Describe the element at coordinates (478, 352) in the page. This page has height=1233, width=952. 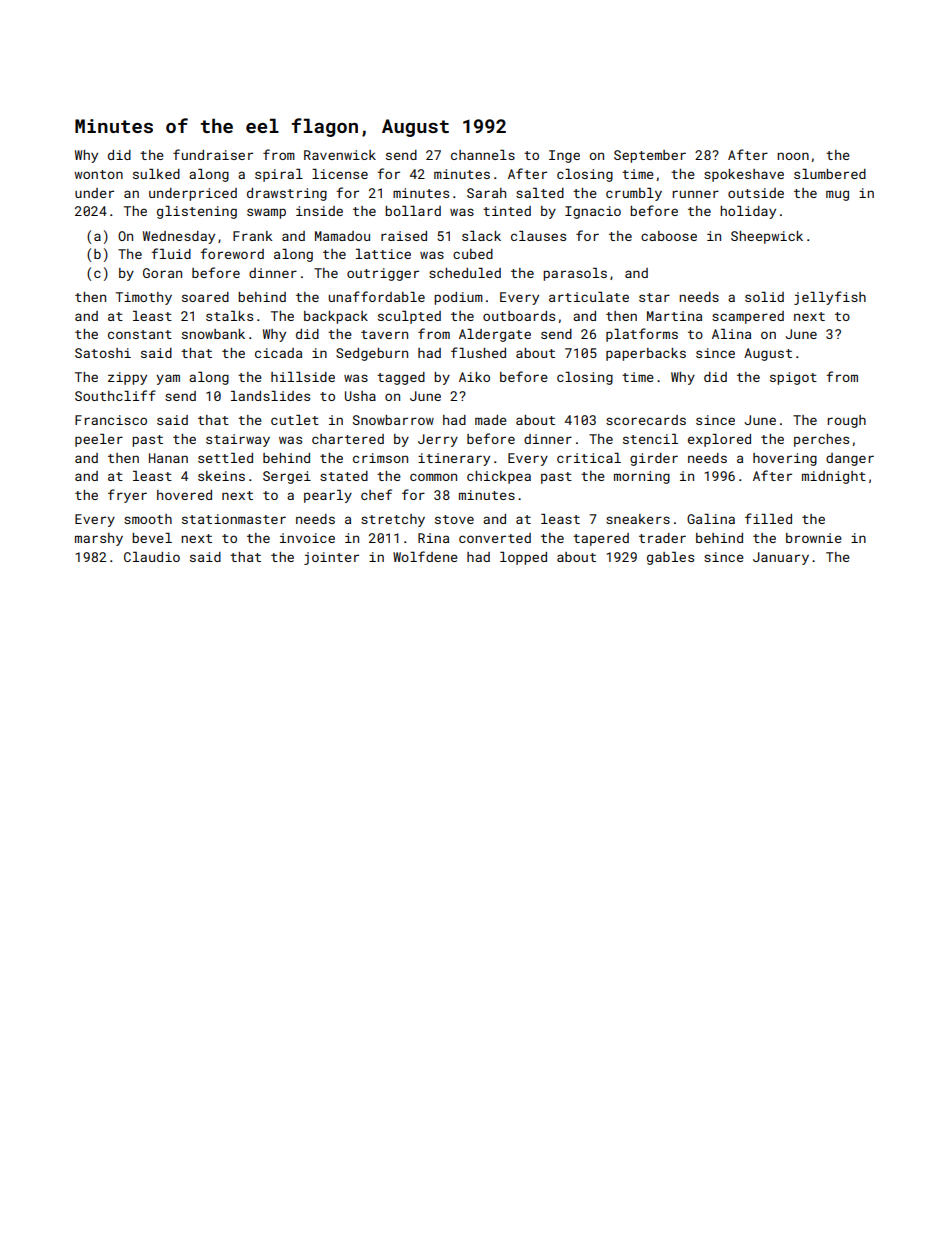
I see `flushed` at that location.
